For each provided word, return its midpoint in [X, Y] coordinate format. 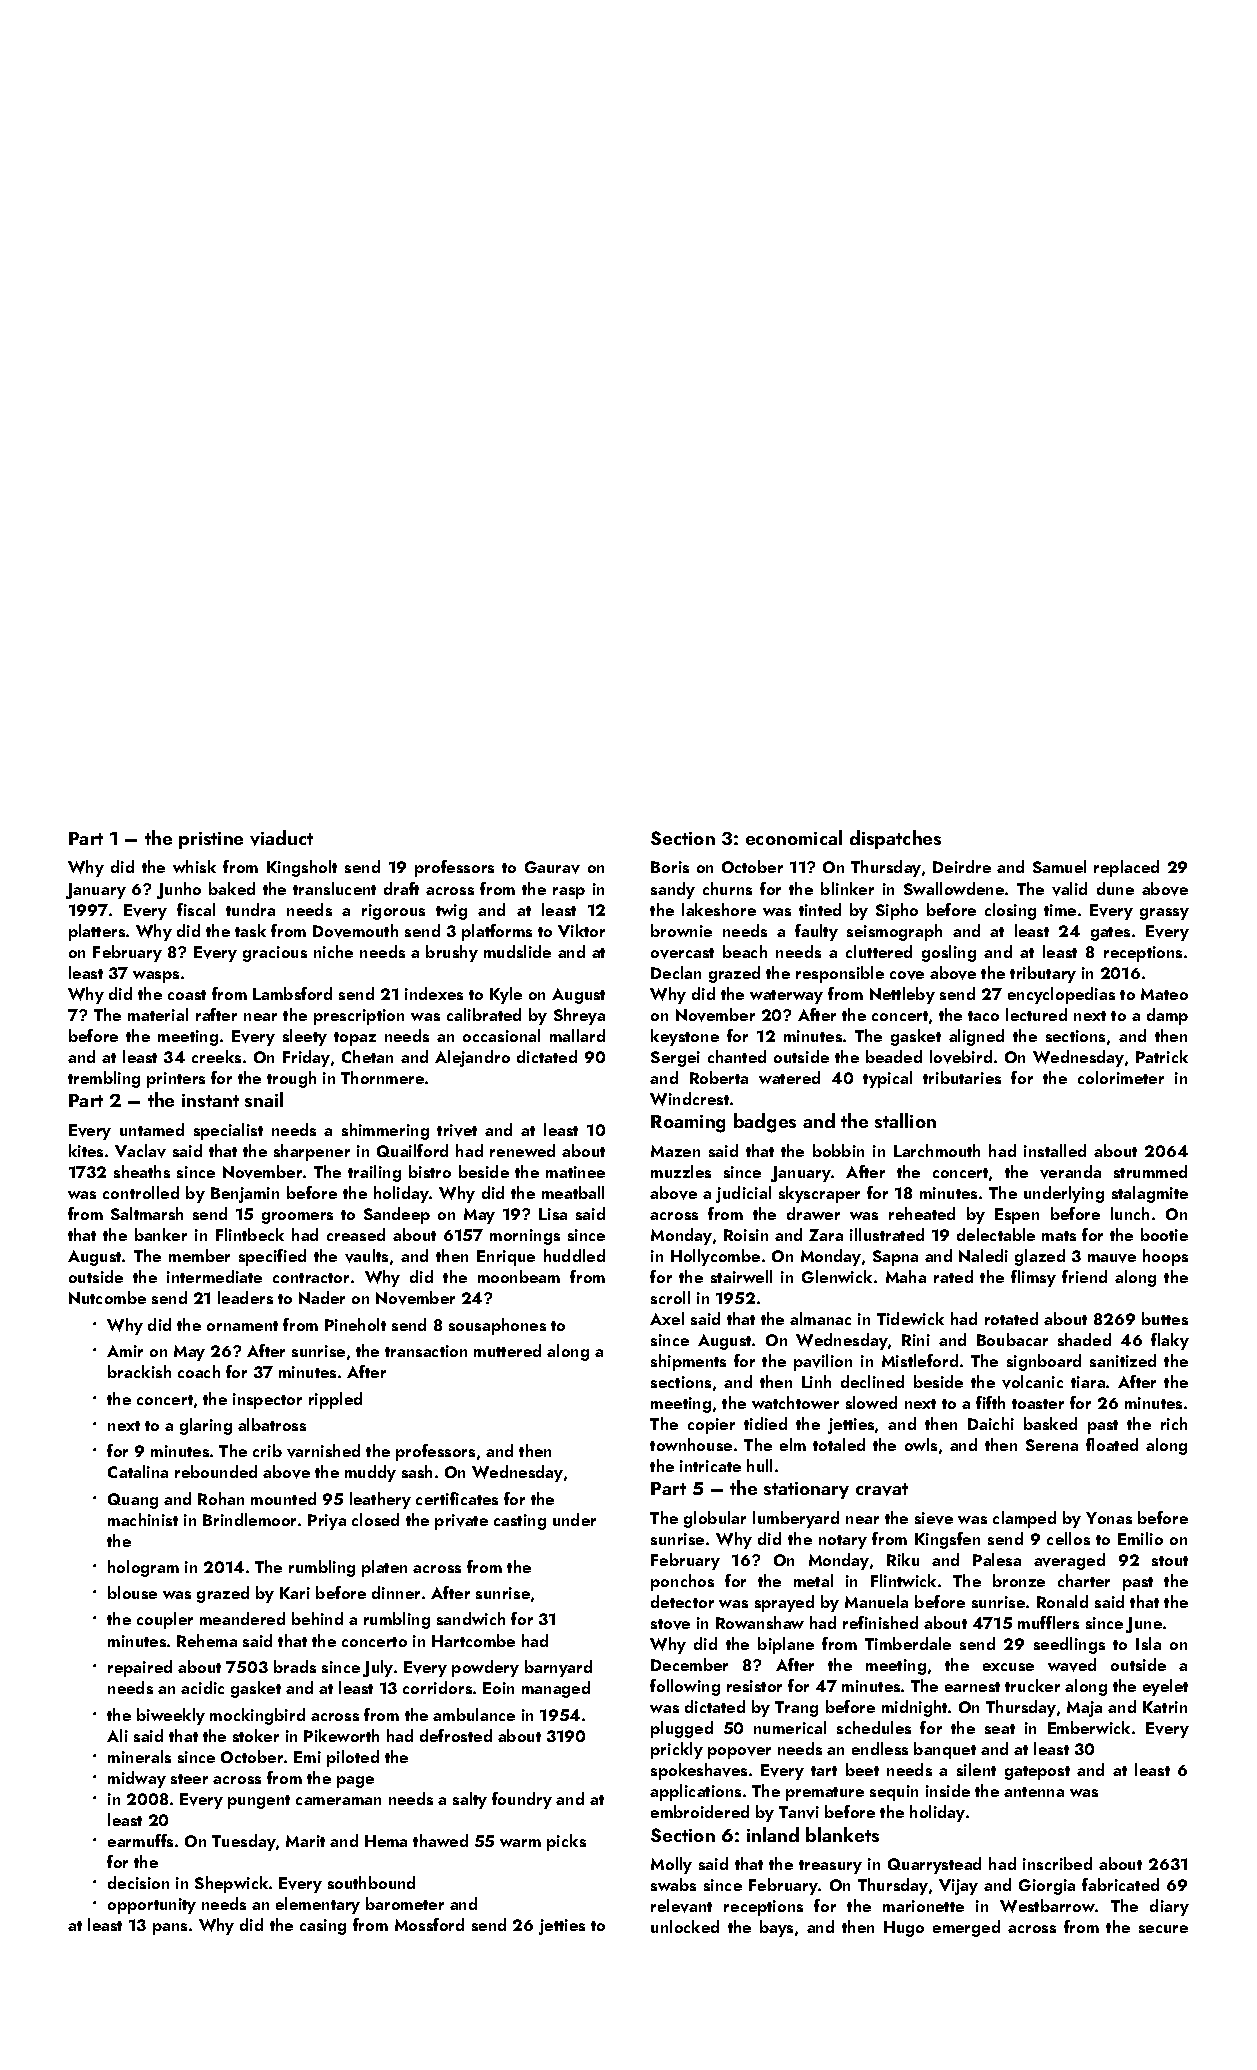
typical [887, 1079]
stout [1170, 1561]
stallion [905, 1120]
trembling [104, 1079]
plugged [682, 1729]
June [1144, 1625]
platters [97, 932]
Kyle [506, 995]
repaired [140, 1668]
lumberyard [796, 1519]
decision [138, 1882]
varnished [323, 1451]
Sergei [675, 1059]
